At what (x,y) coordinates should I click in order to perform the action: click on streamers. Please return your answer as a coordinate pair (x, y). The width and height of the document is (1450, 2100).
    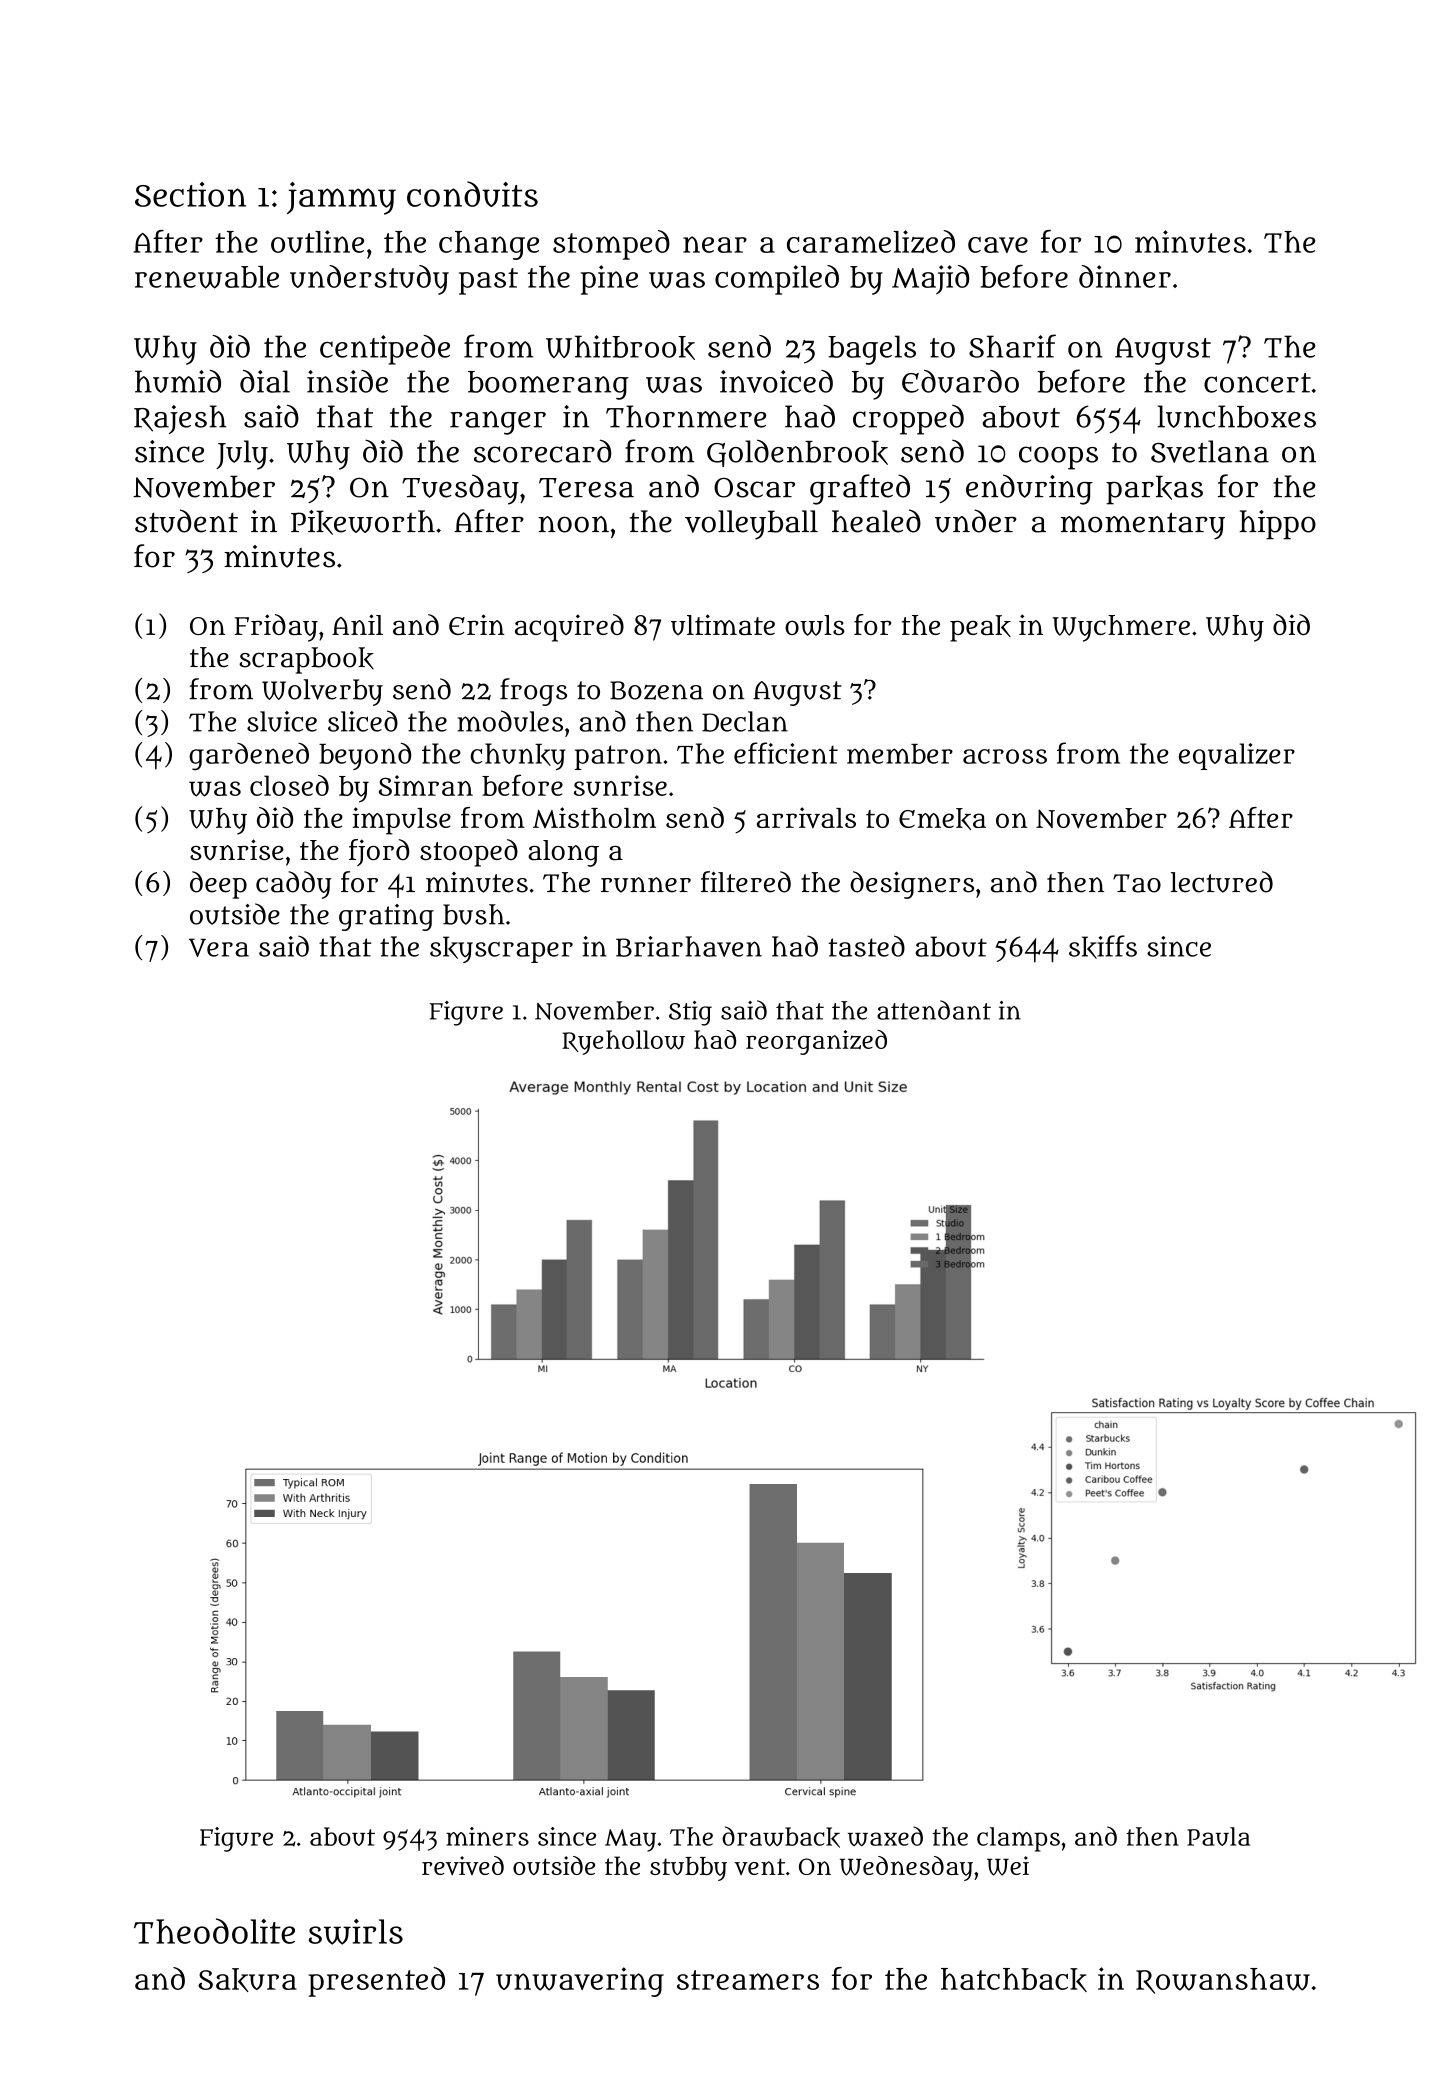
    Looking at the image, I should click on (748, 1980).
